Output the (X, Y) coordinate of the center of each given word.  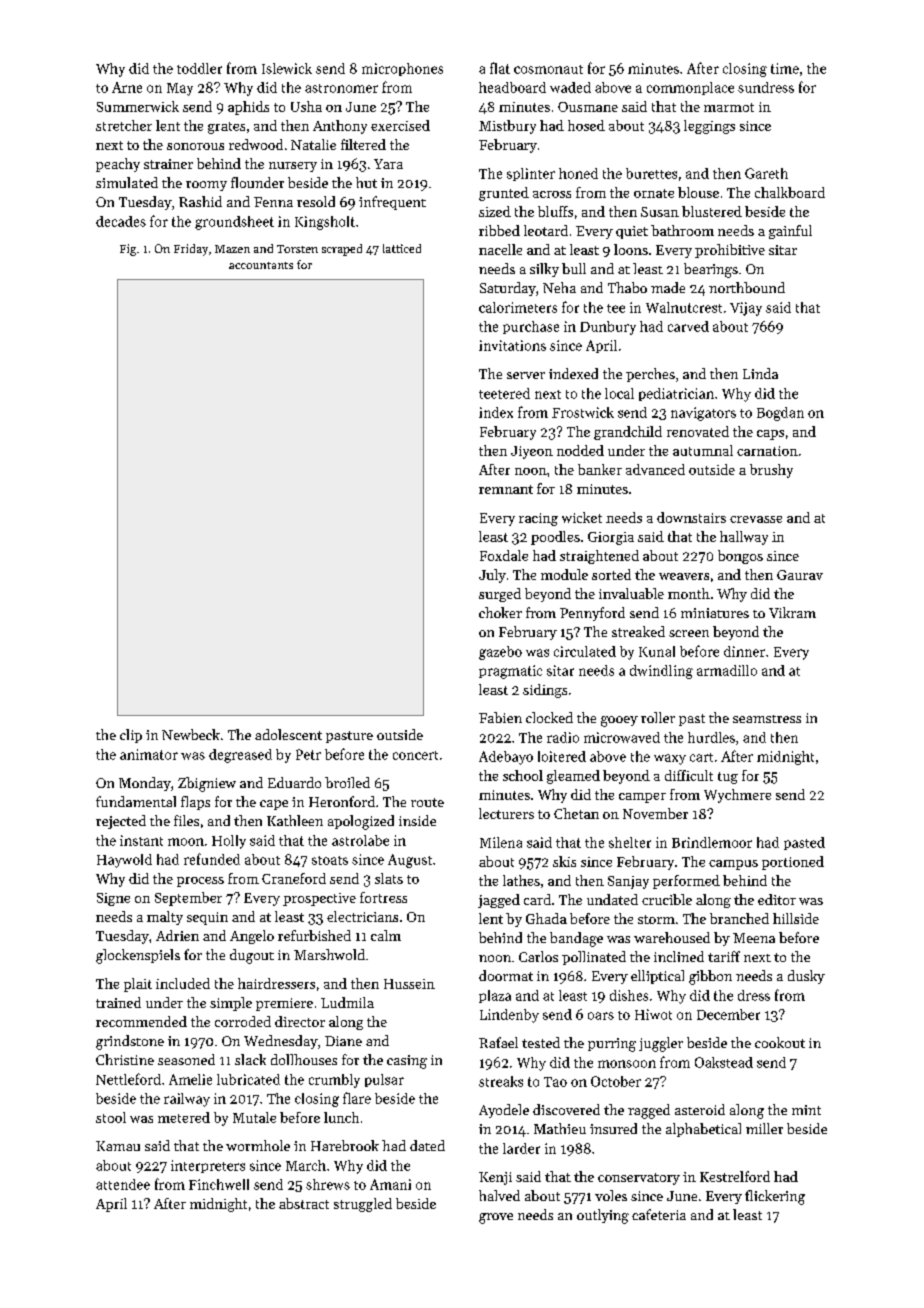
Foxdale (504, 555)
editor (777, 899)
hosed (586, 125)
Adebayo (506, 758)
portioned (793, 863)
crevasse (756, 519)
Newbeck (191, 734)
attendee (123, 1184)
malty (165, 918)
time (785, 68)
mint (806, 1110)
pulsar (384, 1080)
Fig (128, 250)
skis (564, 861)
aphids (248, 108)
